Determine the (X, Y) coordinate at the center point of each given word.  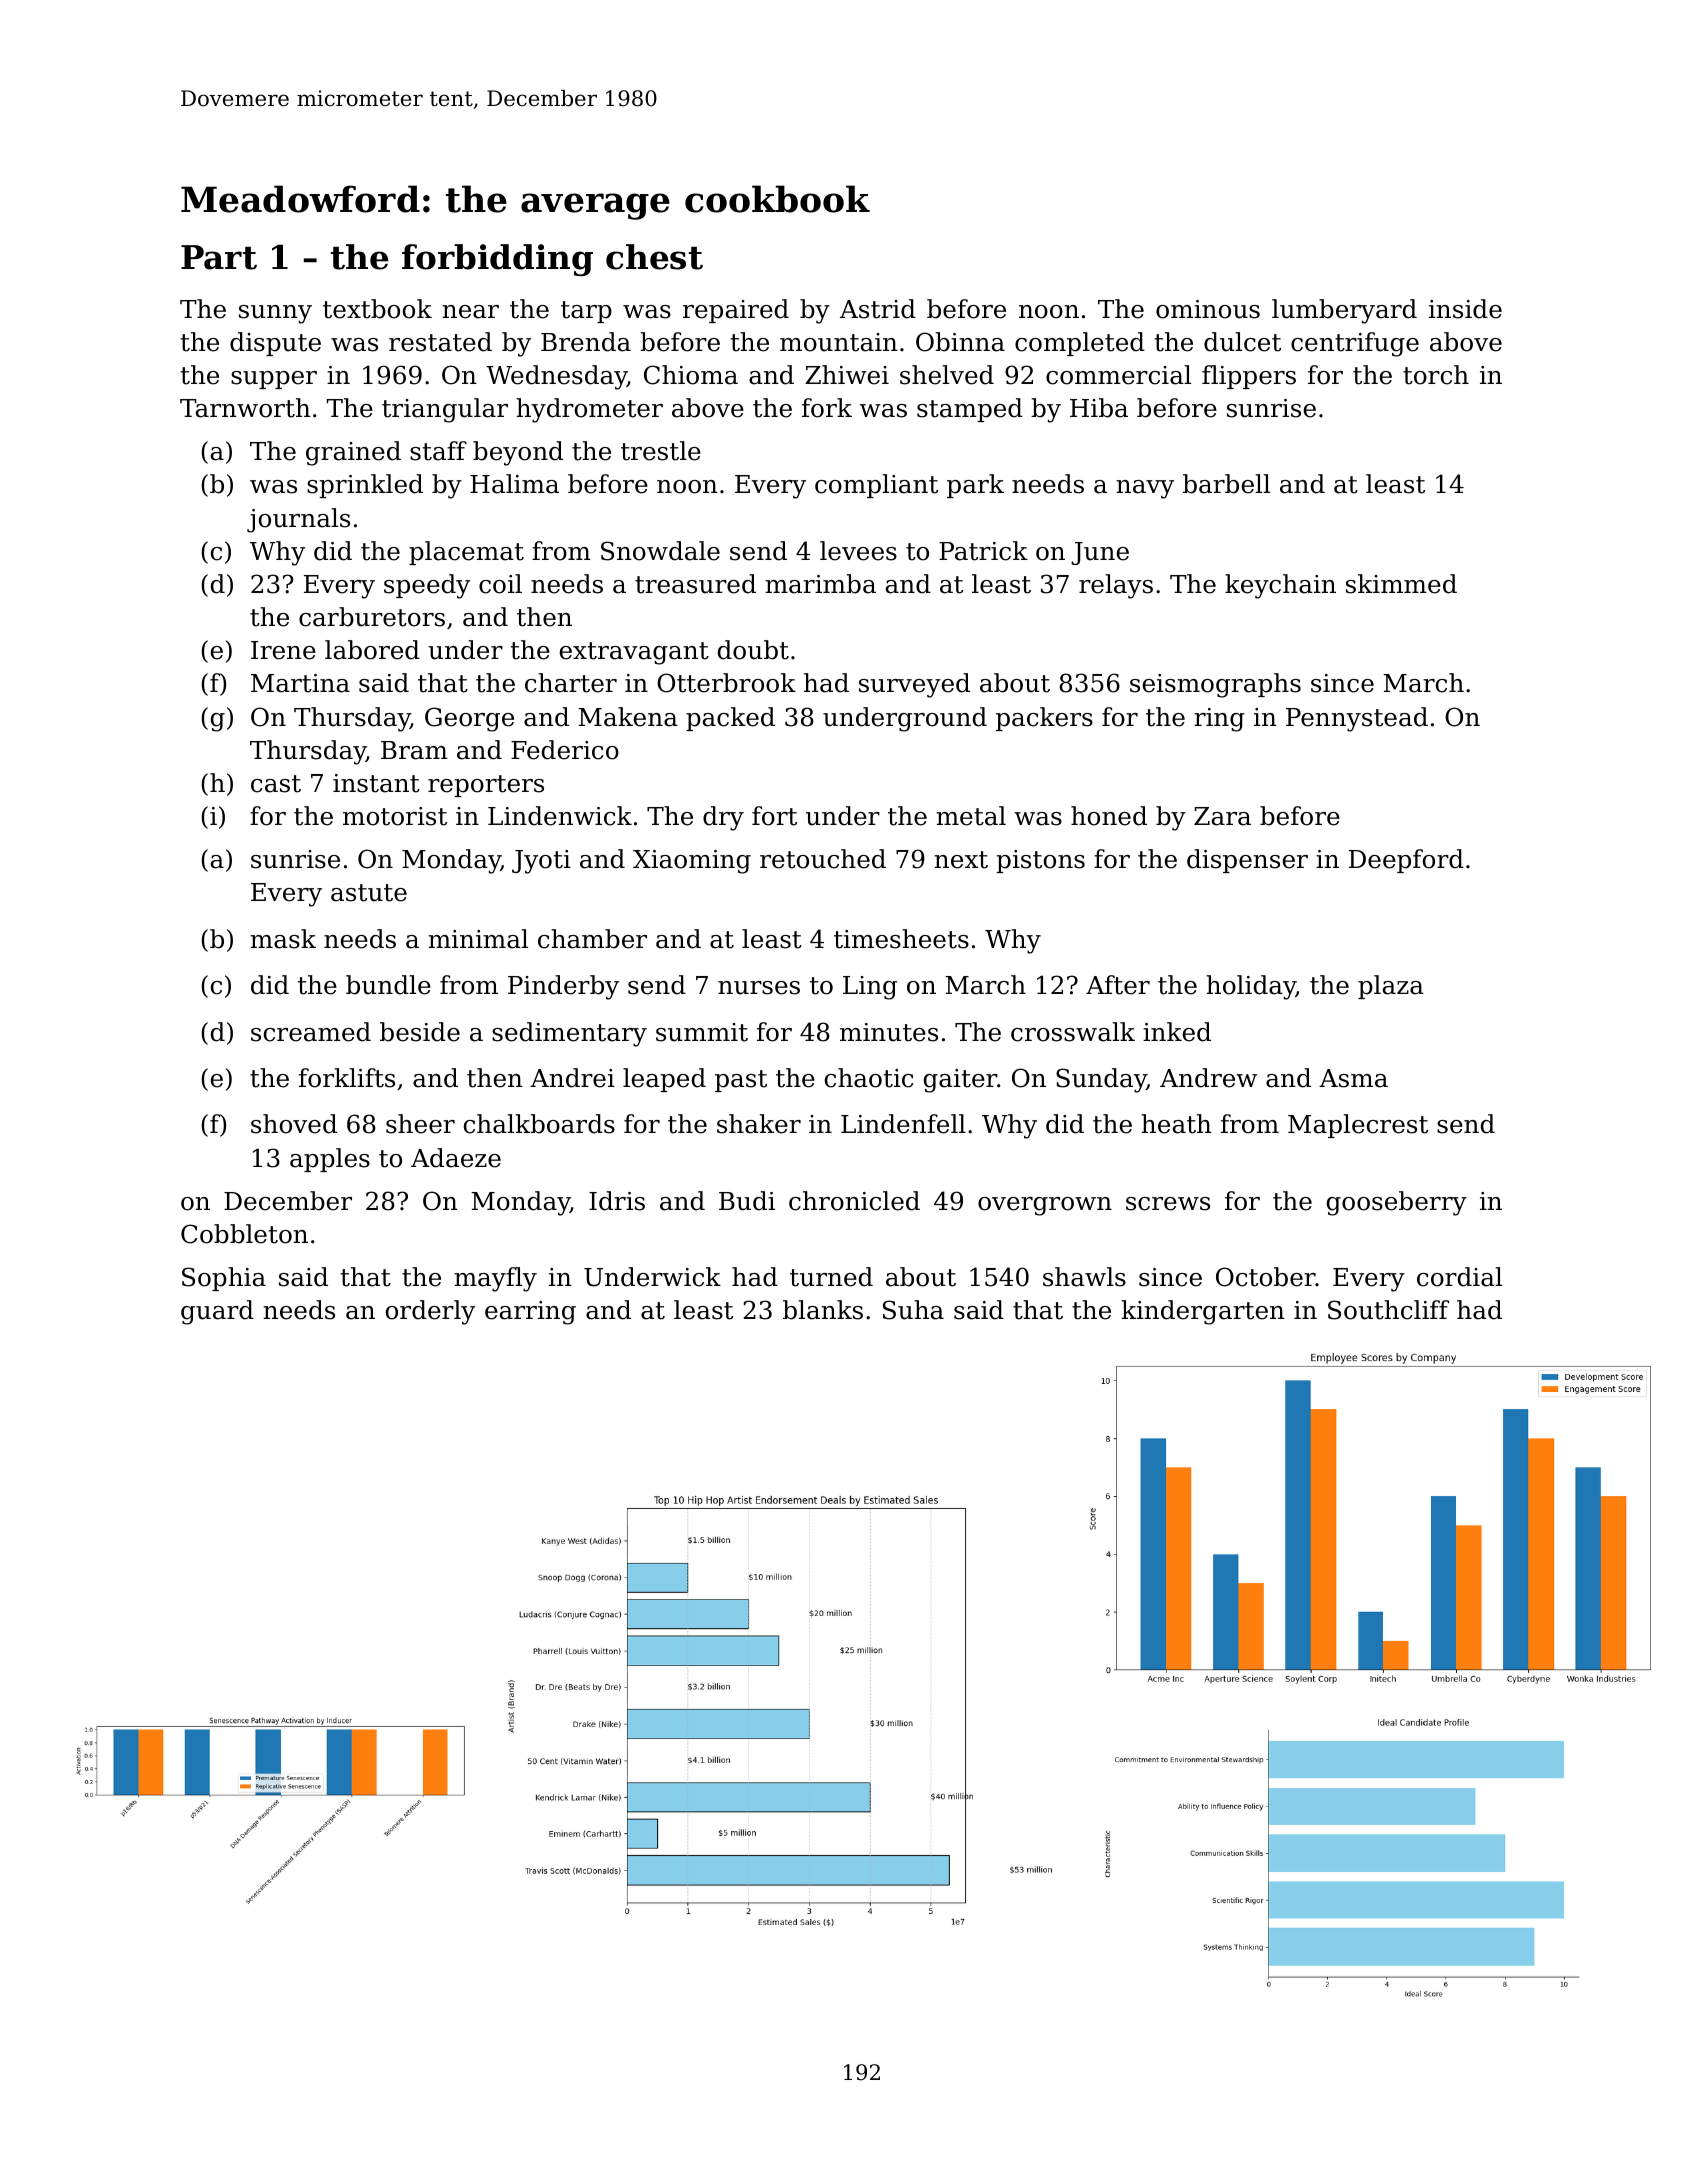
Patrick (983, 551)
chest (654, 257)
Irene (283, 650)
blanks (823, 1310)
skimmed (1401, 584)
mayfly (495, 1279)
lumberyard (1344, 311)
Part (219, 257)
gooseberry (1397, 1203)
